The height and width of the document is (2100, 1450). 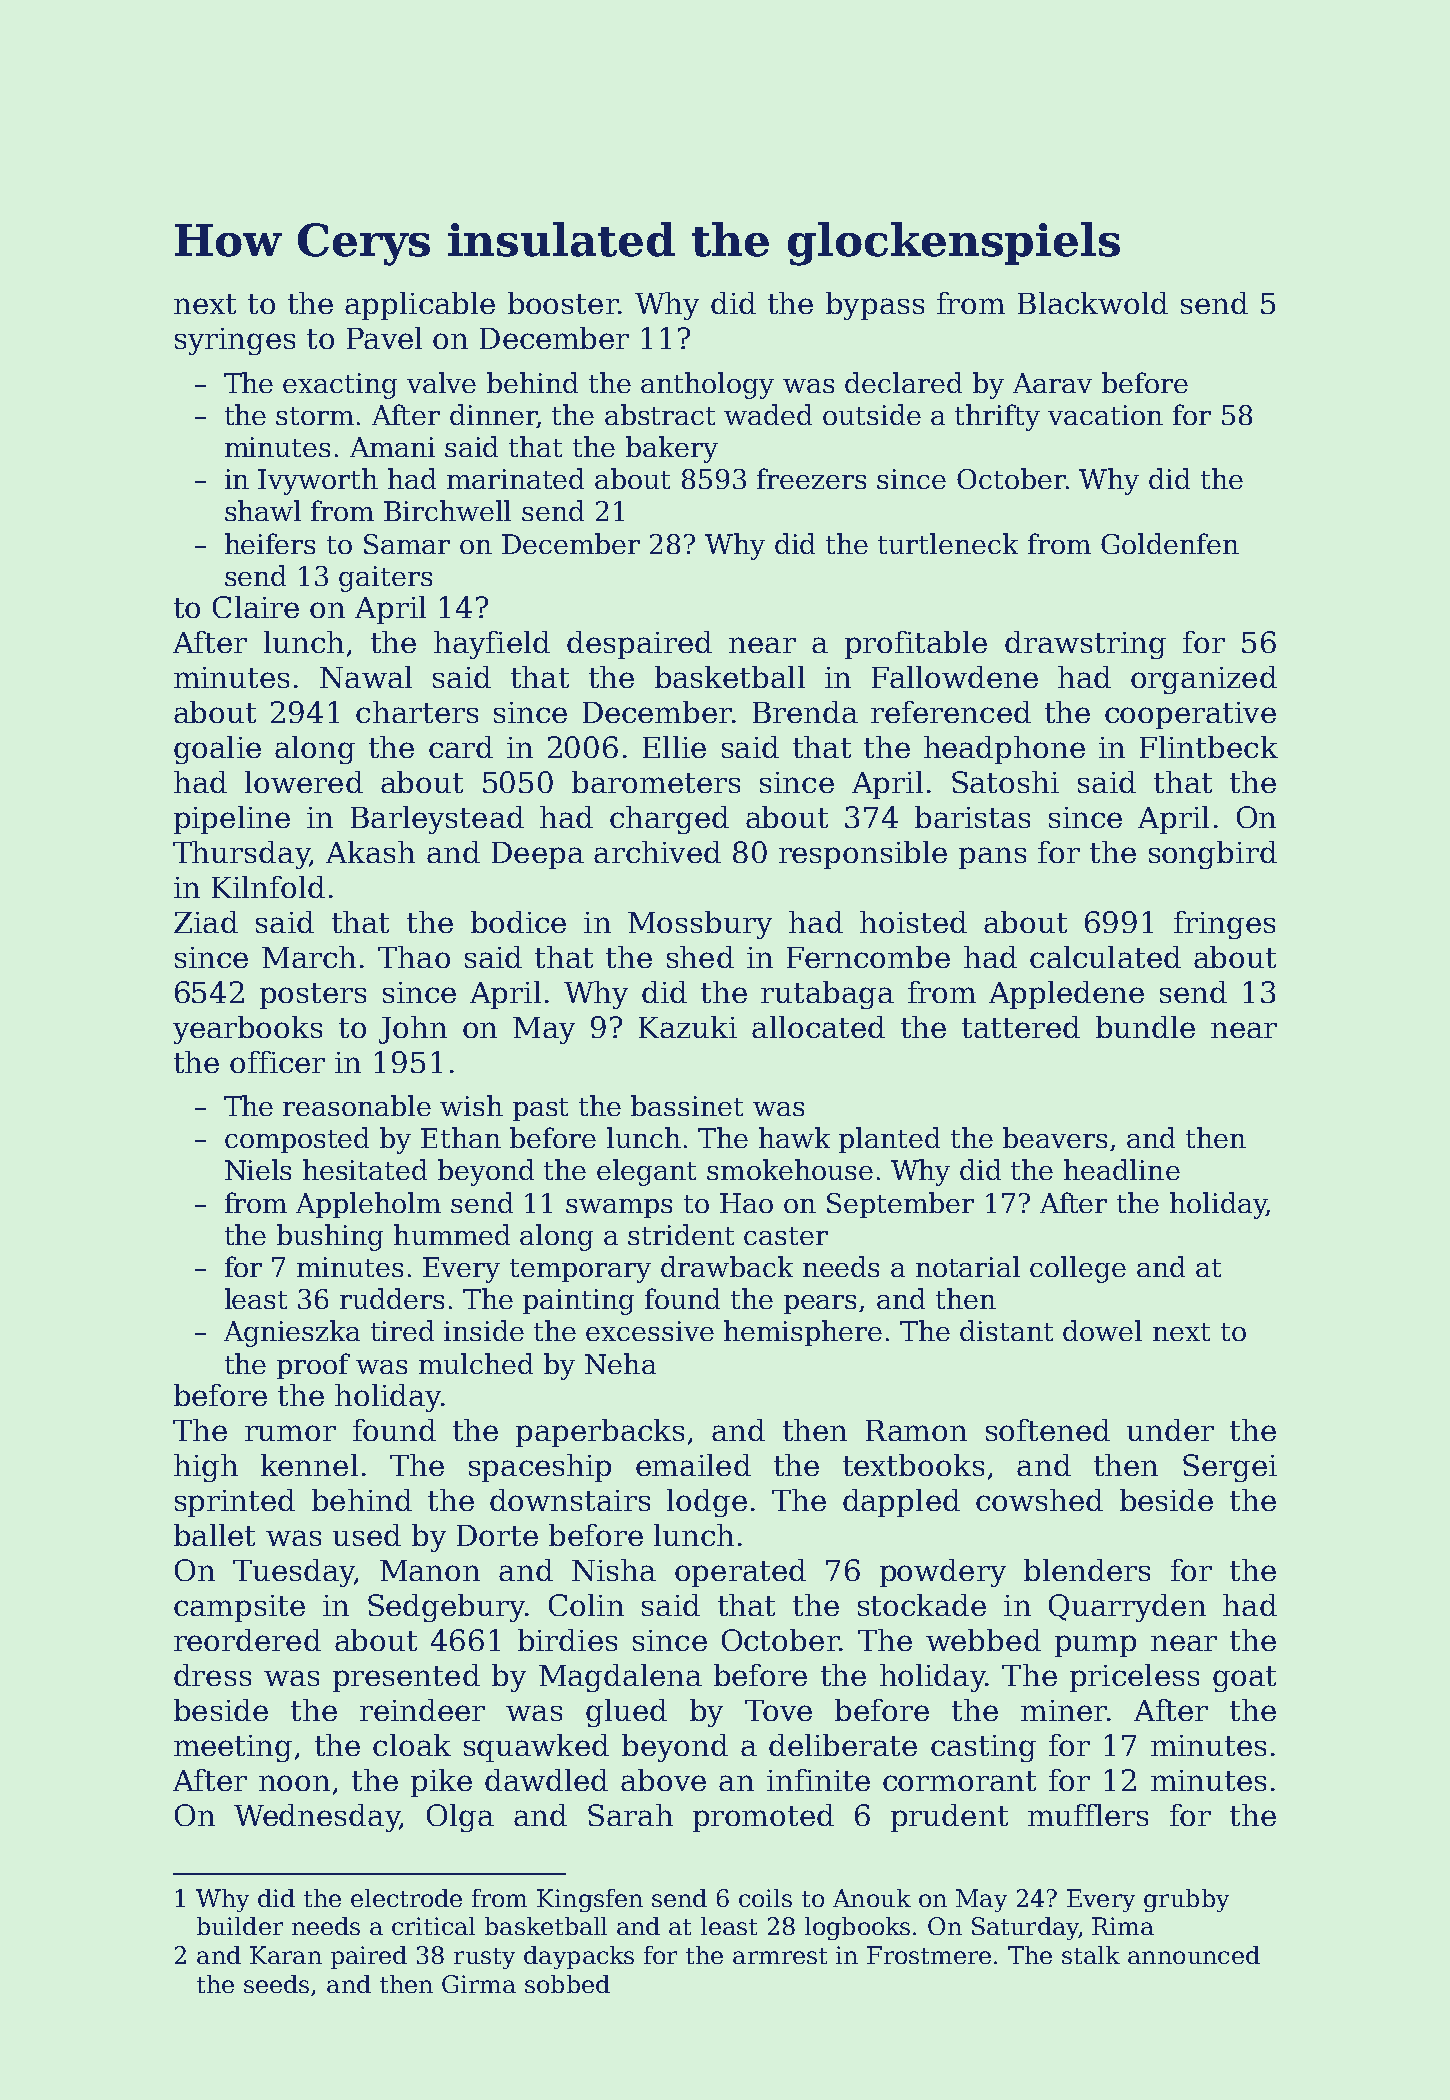 I want to click on builder, so click(x=240, y=1926).
